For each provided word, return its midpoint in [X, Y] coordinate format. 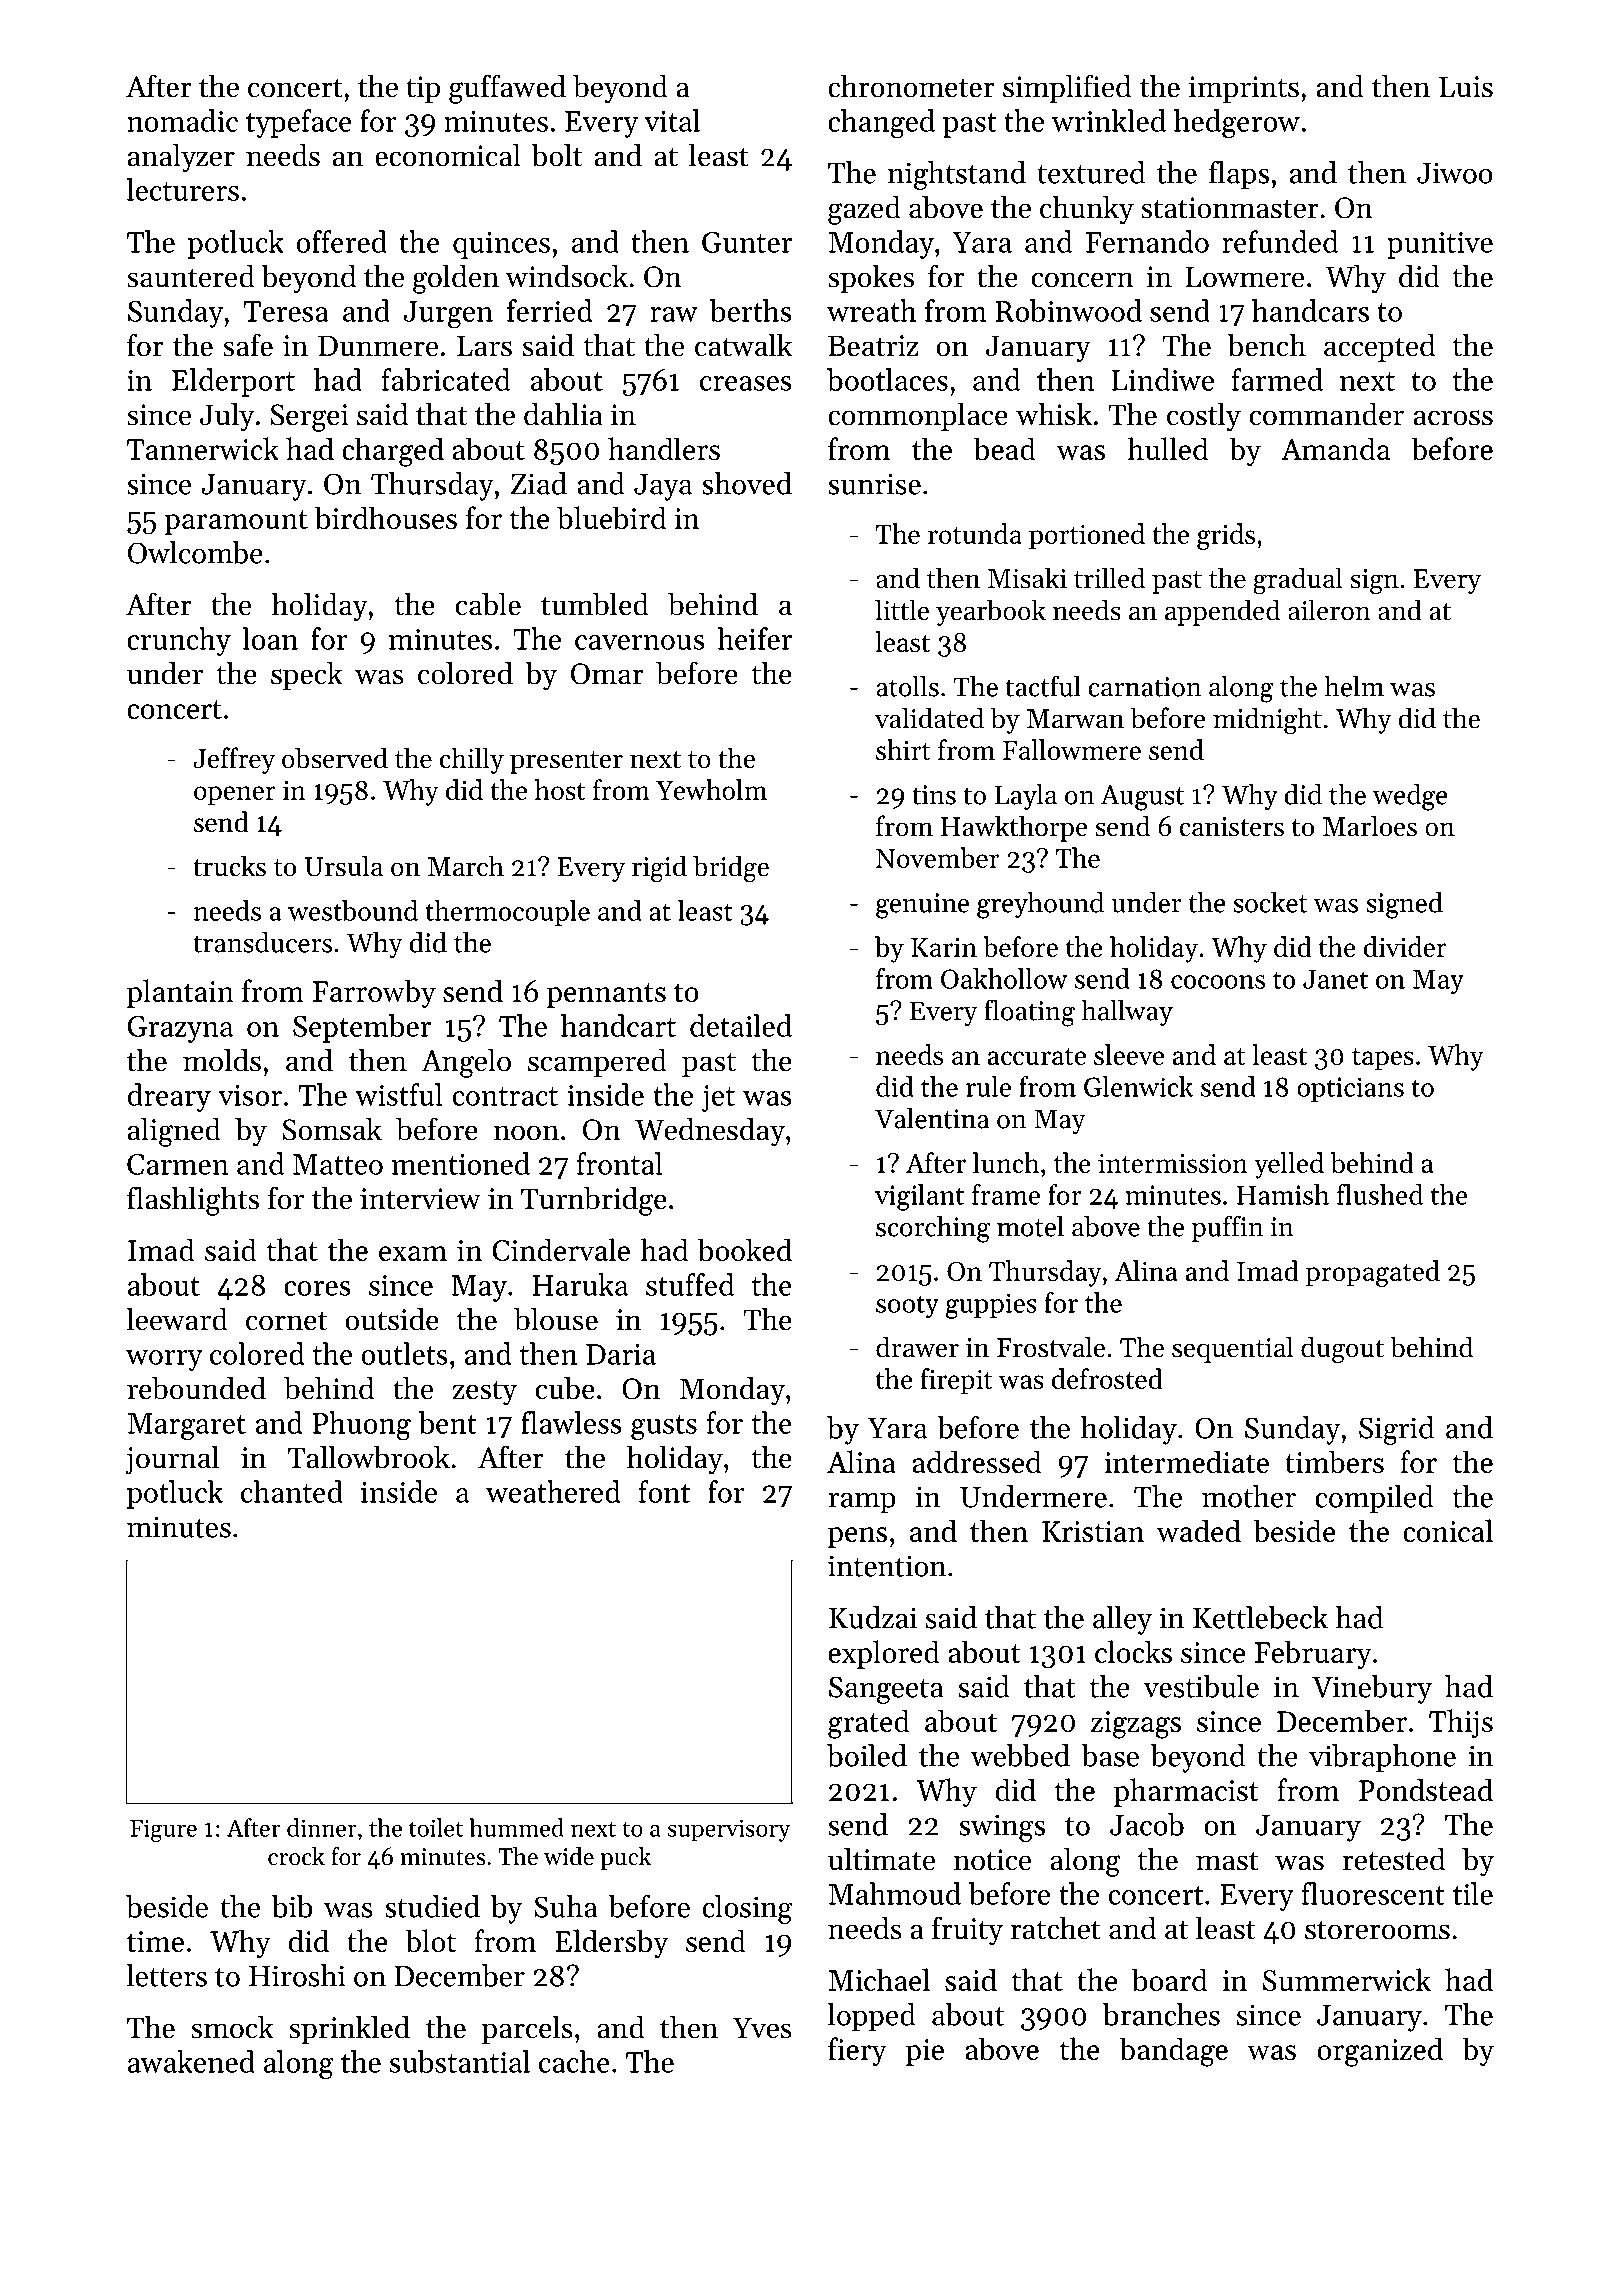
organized [1380, 2052]
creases [746, 383]
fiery [857, 2051]
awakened [191, 2061]
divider [1405, 946]
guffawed [507, 89]
